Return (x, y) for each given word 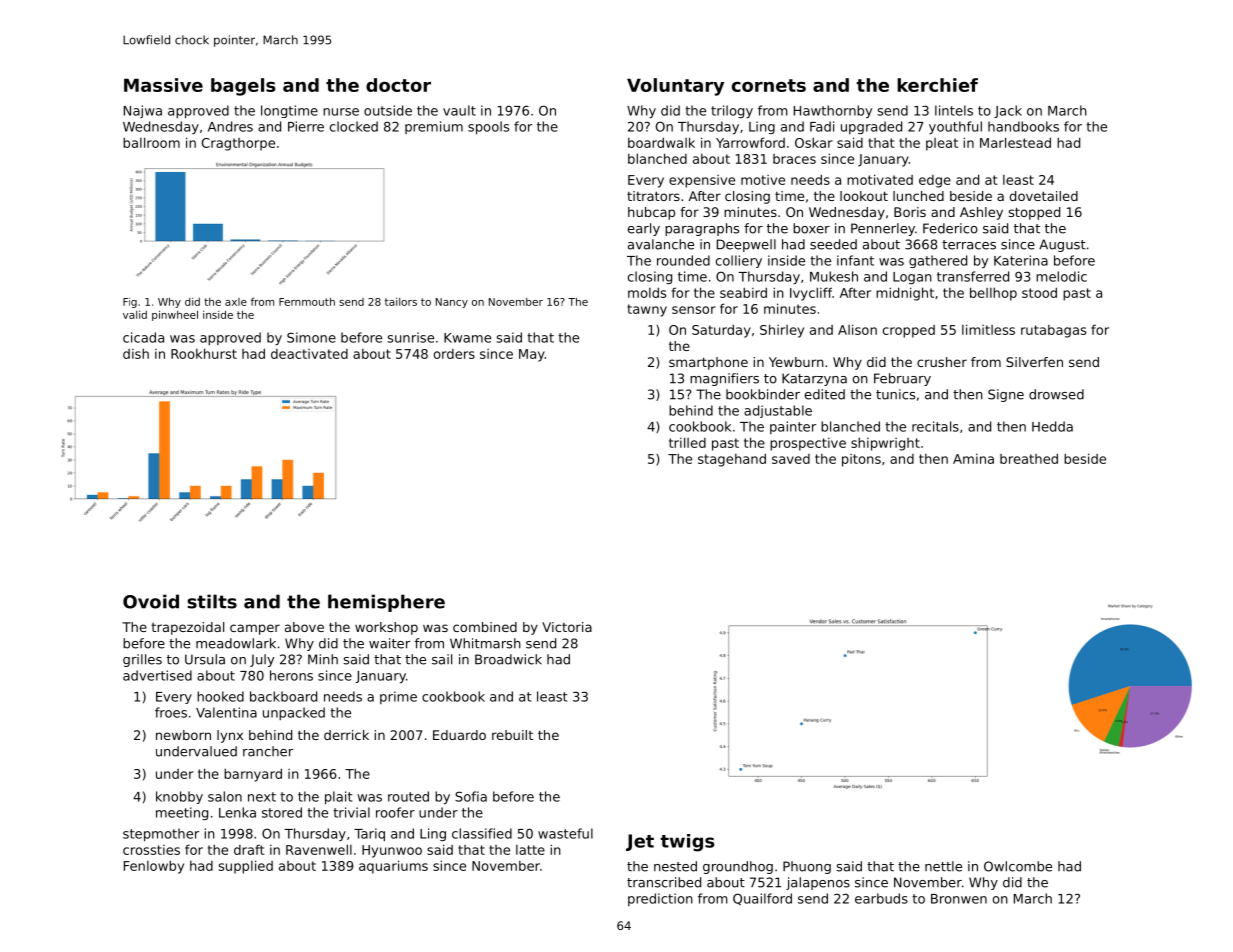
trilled (687, 442)
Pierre (306, 126)
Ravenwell (319, 849)
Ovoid (151, 601)
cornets (769, 85)
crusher (942, 362)
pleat (942, 144)
